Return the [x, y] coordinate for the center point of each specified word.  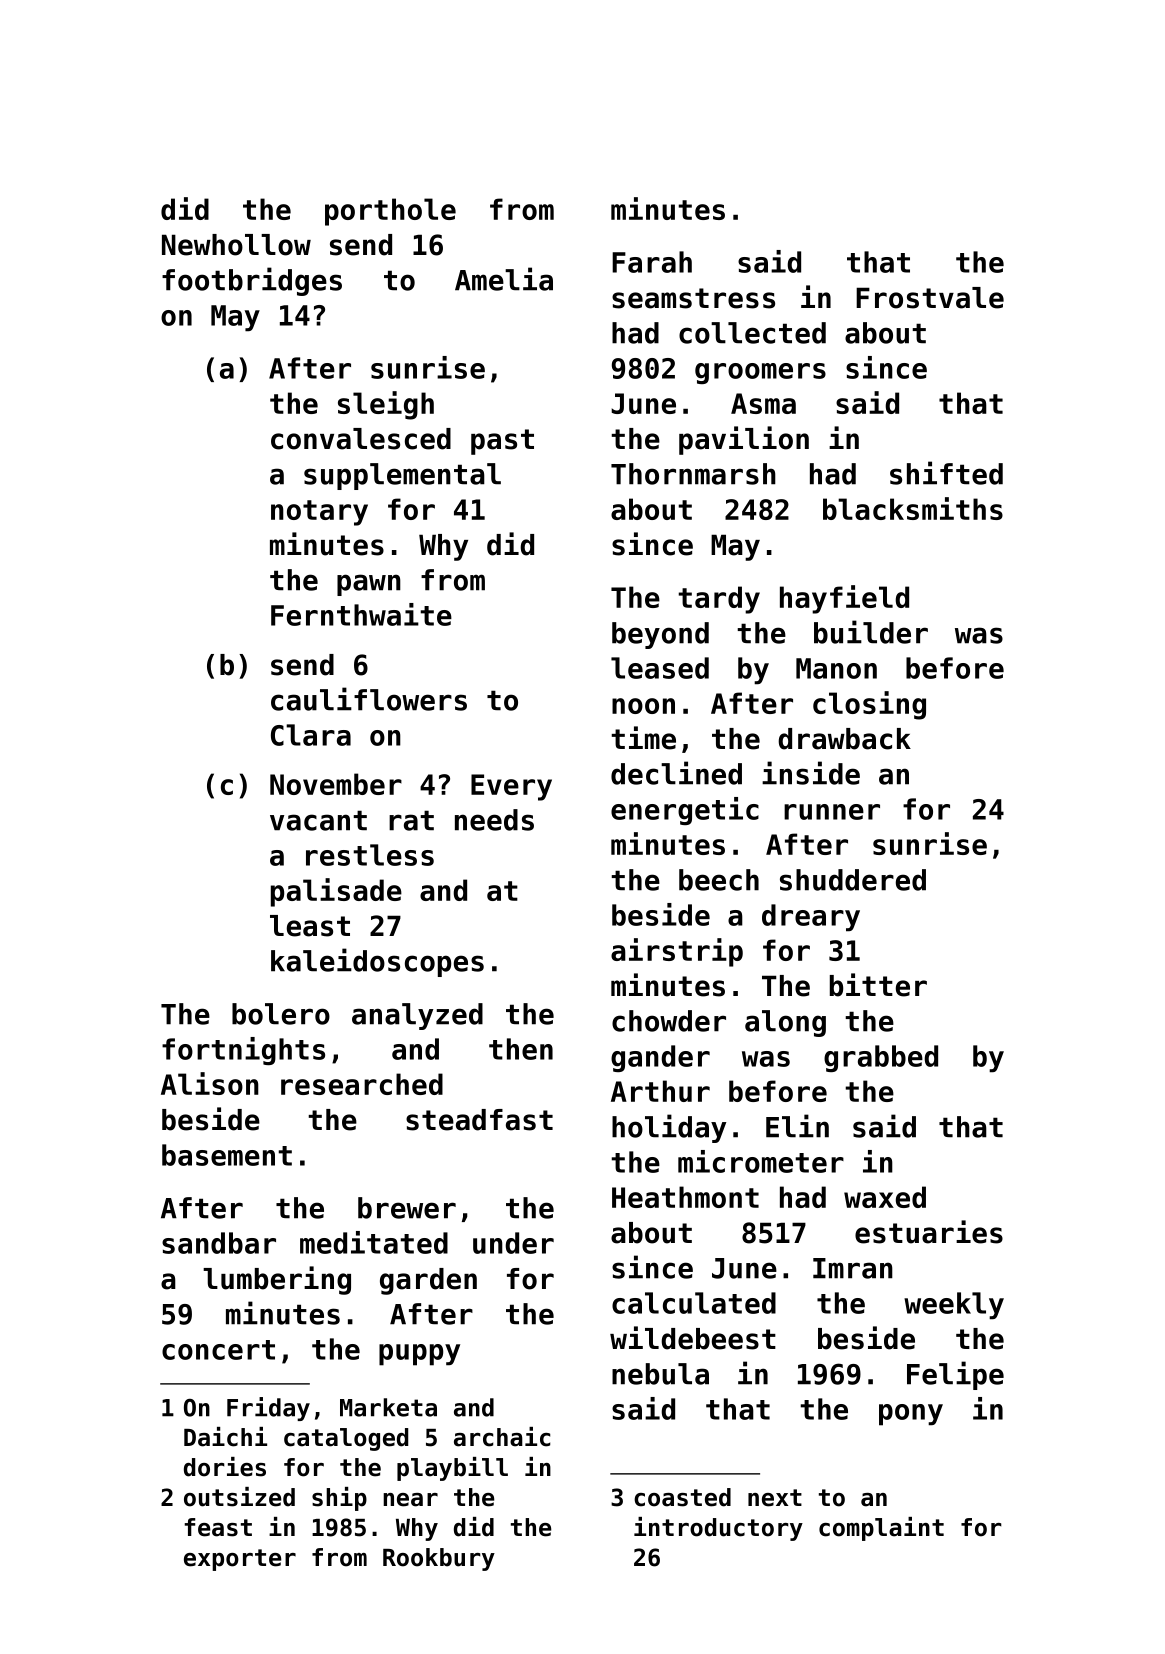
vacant [318, 820]
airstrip [677, 952]
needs [494, 820]
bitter [878, 985]
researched [362, 1084]
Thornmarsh [693, 474]
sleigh [386, 405]
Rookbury [439, 1559]
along [785, 1023]
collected [752, 333]
